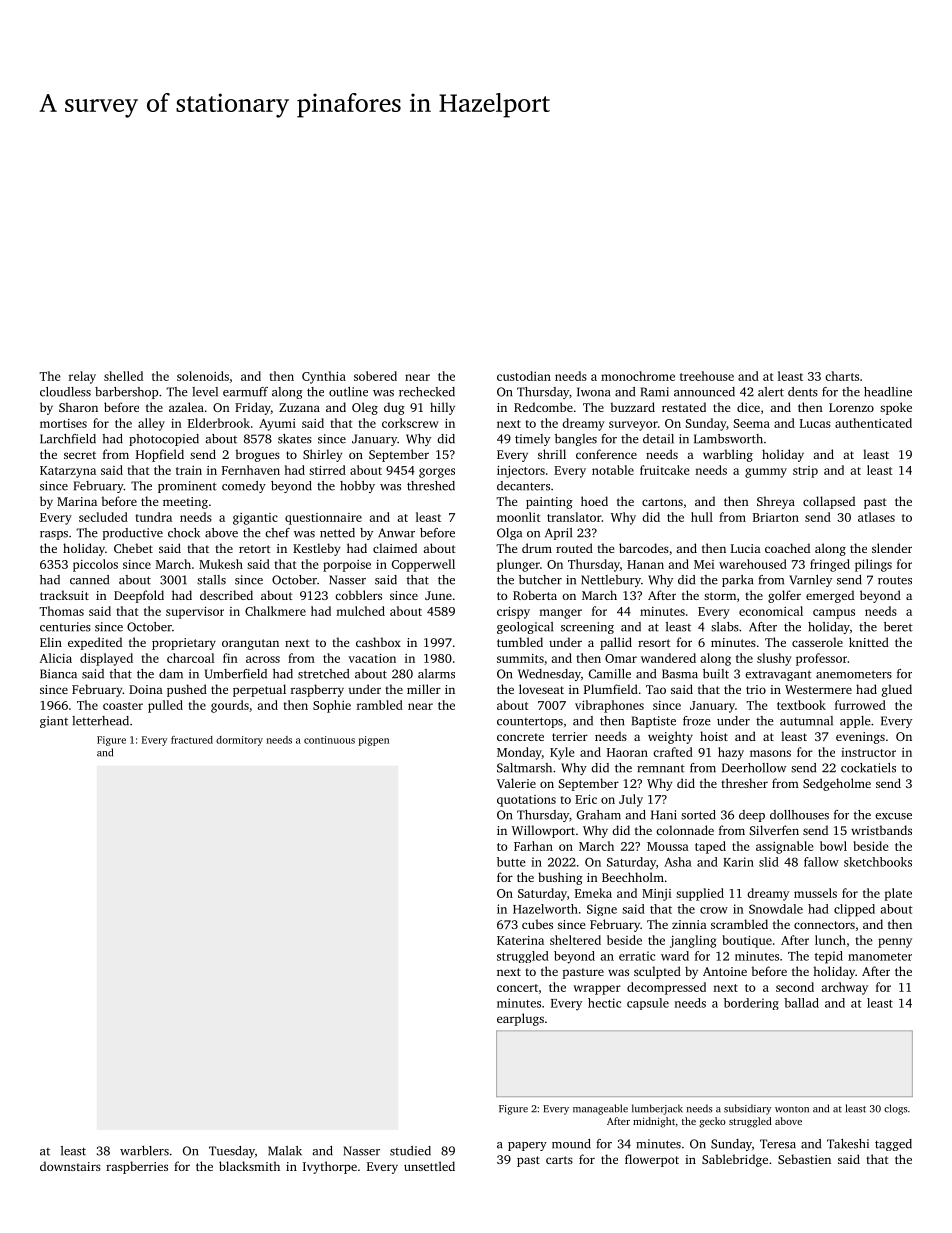  I want to click on sheltered, so click(575, 940).
